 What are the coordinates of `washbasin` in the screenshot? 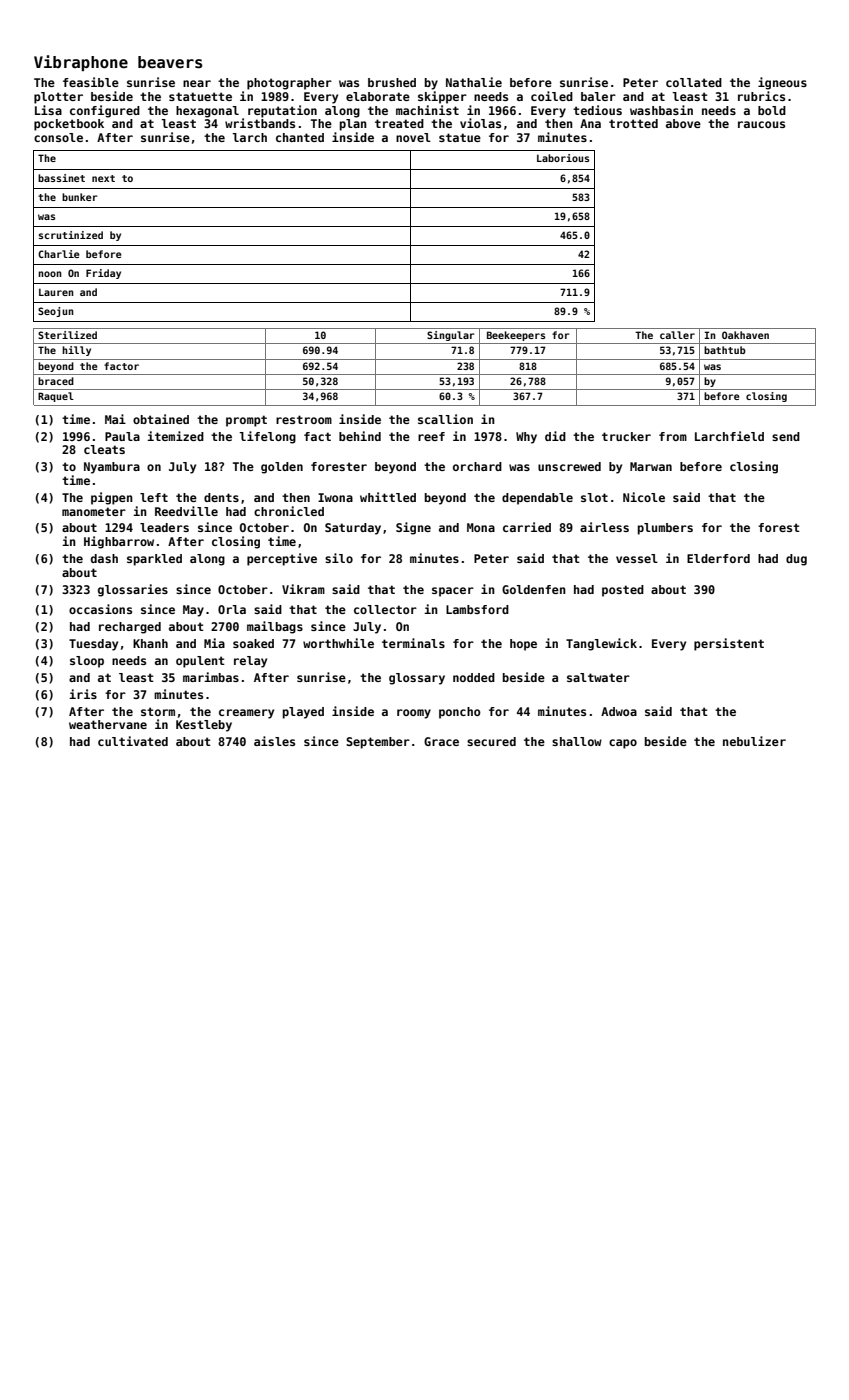 It's located at (661, 110).
